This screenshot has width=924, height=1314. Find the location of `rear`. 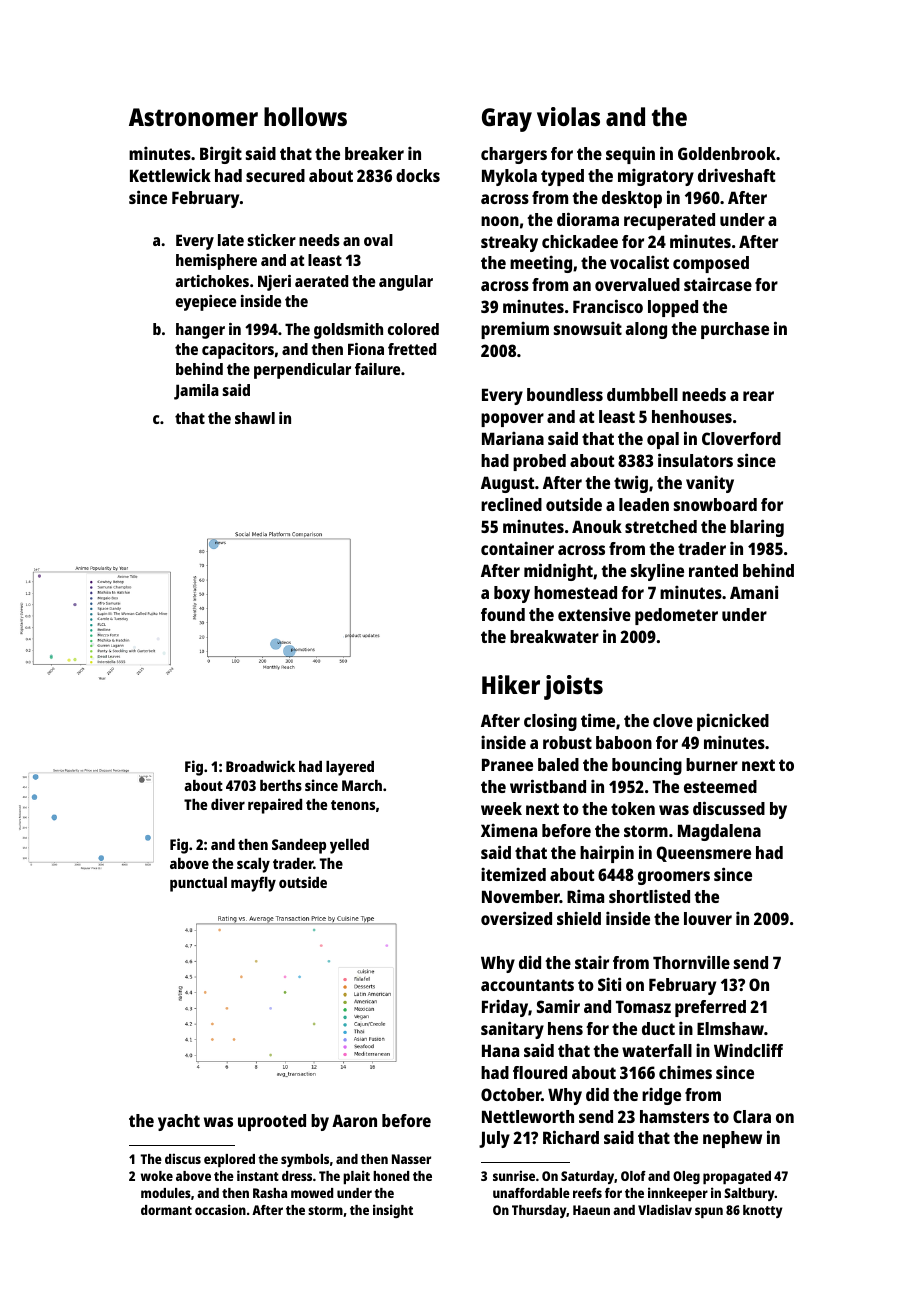

rear is located at coordinates (758, 396).
